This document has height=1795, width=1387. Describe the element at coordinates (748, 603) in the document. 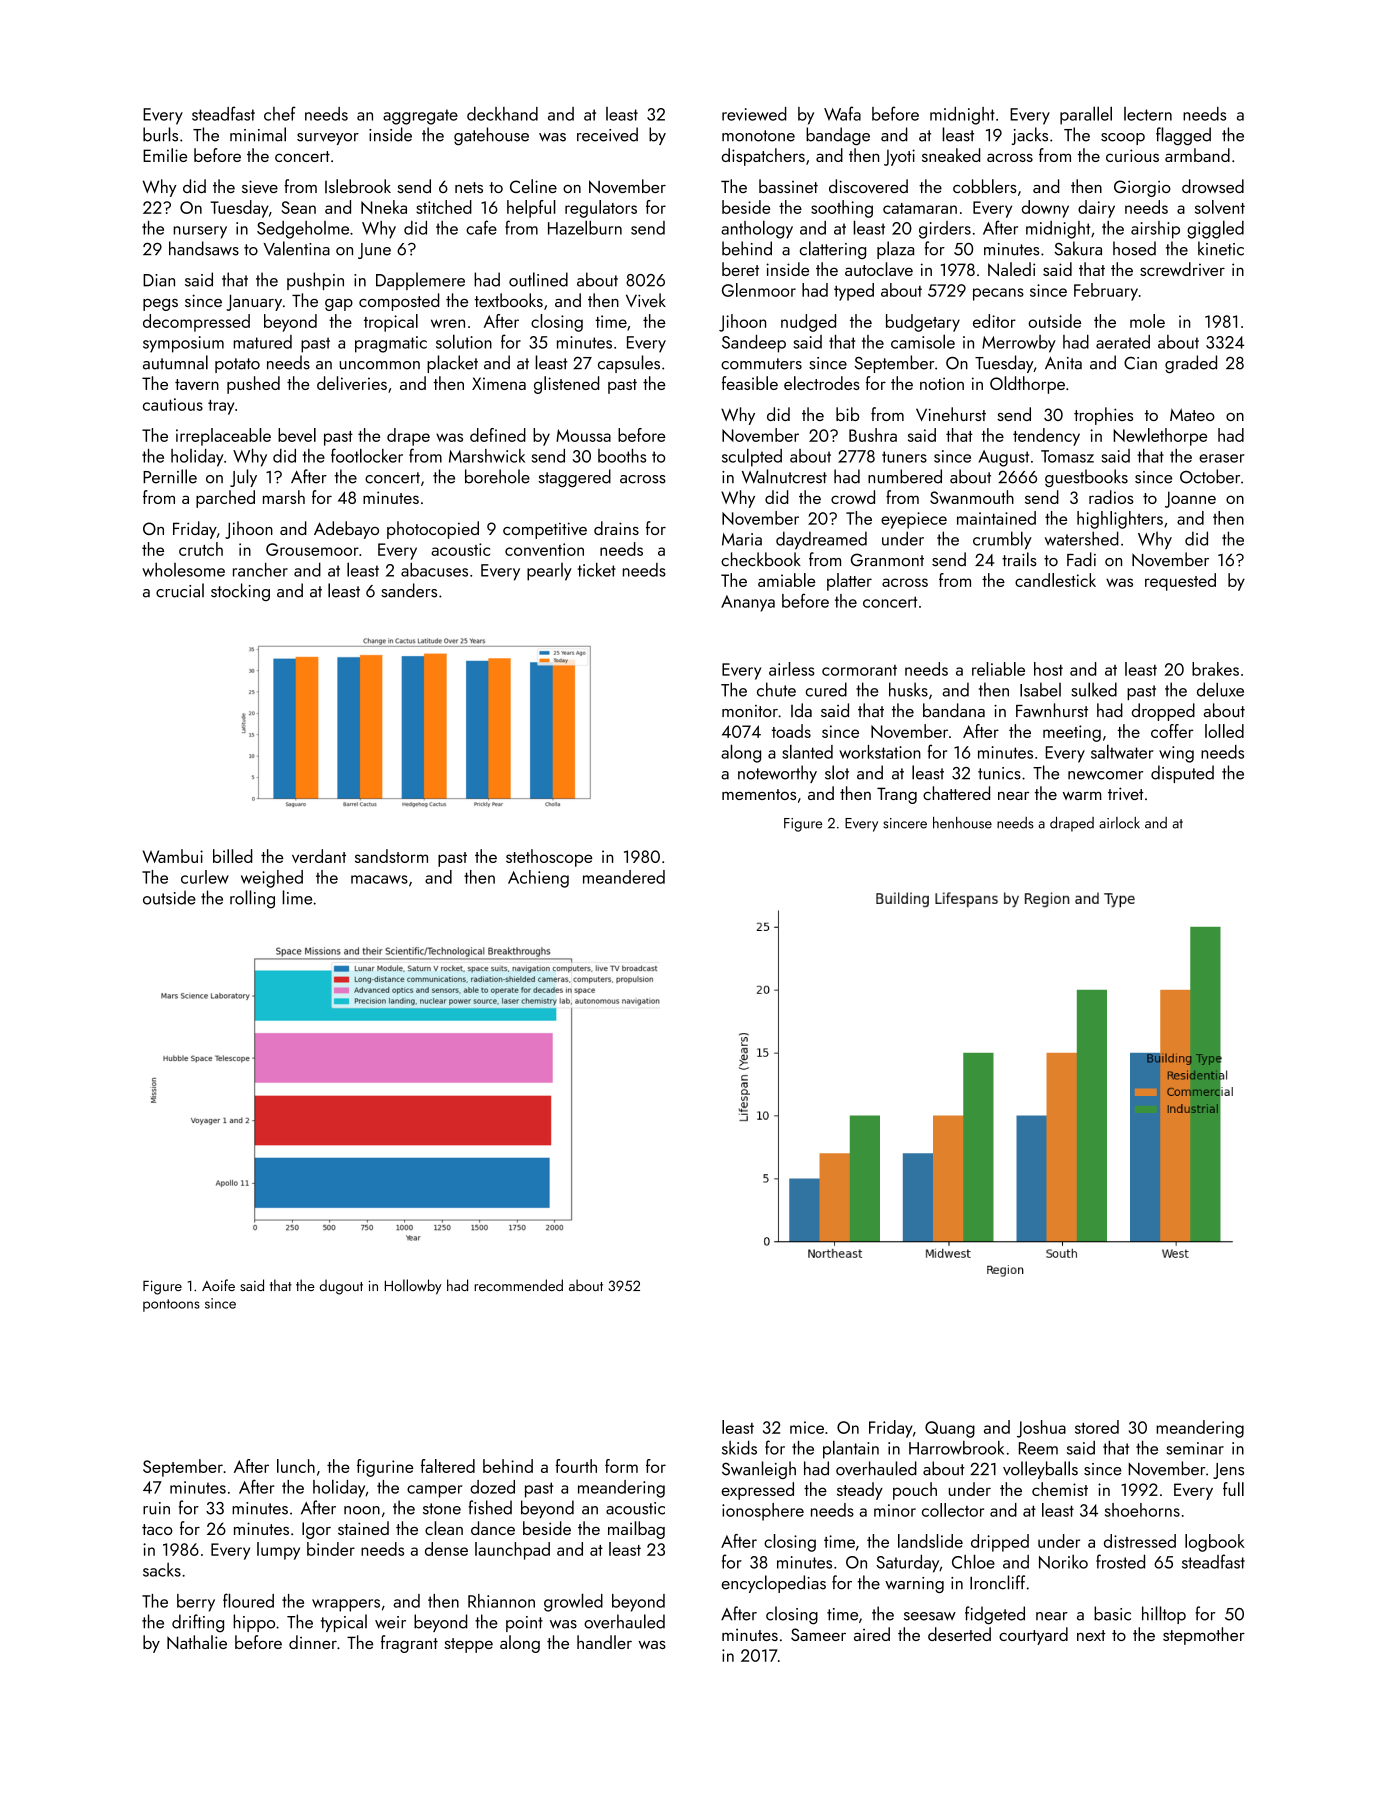

I see `Ananya` at that location.
